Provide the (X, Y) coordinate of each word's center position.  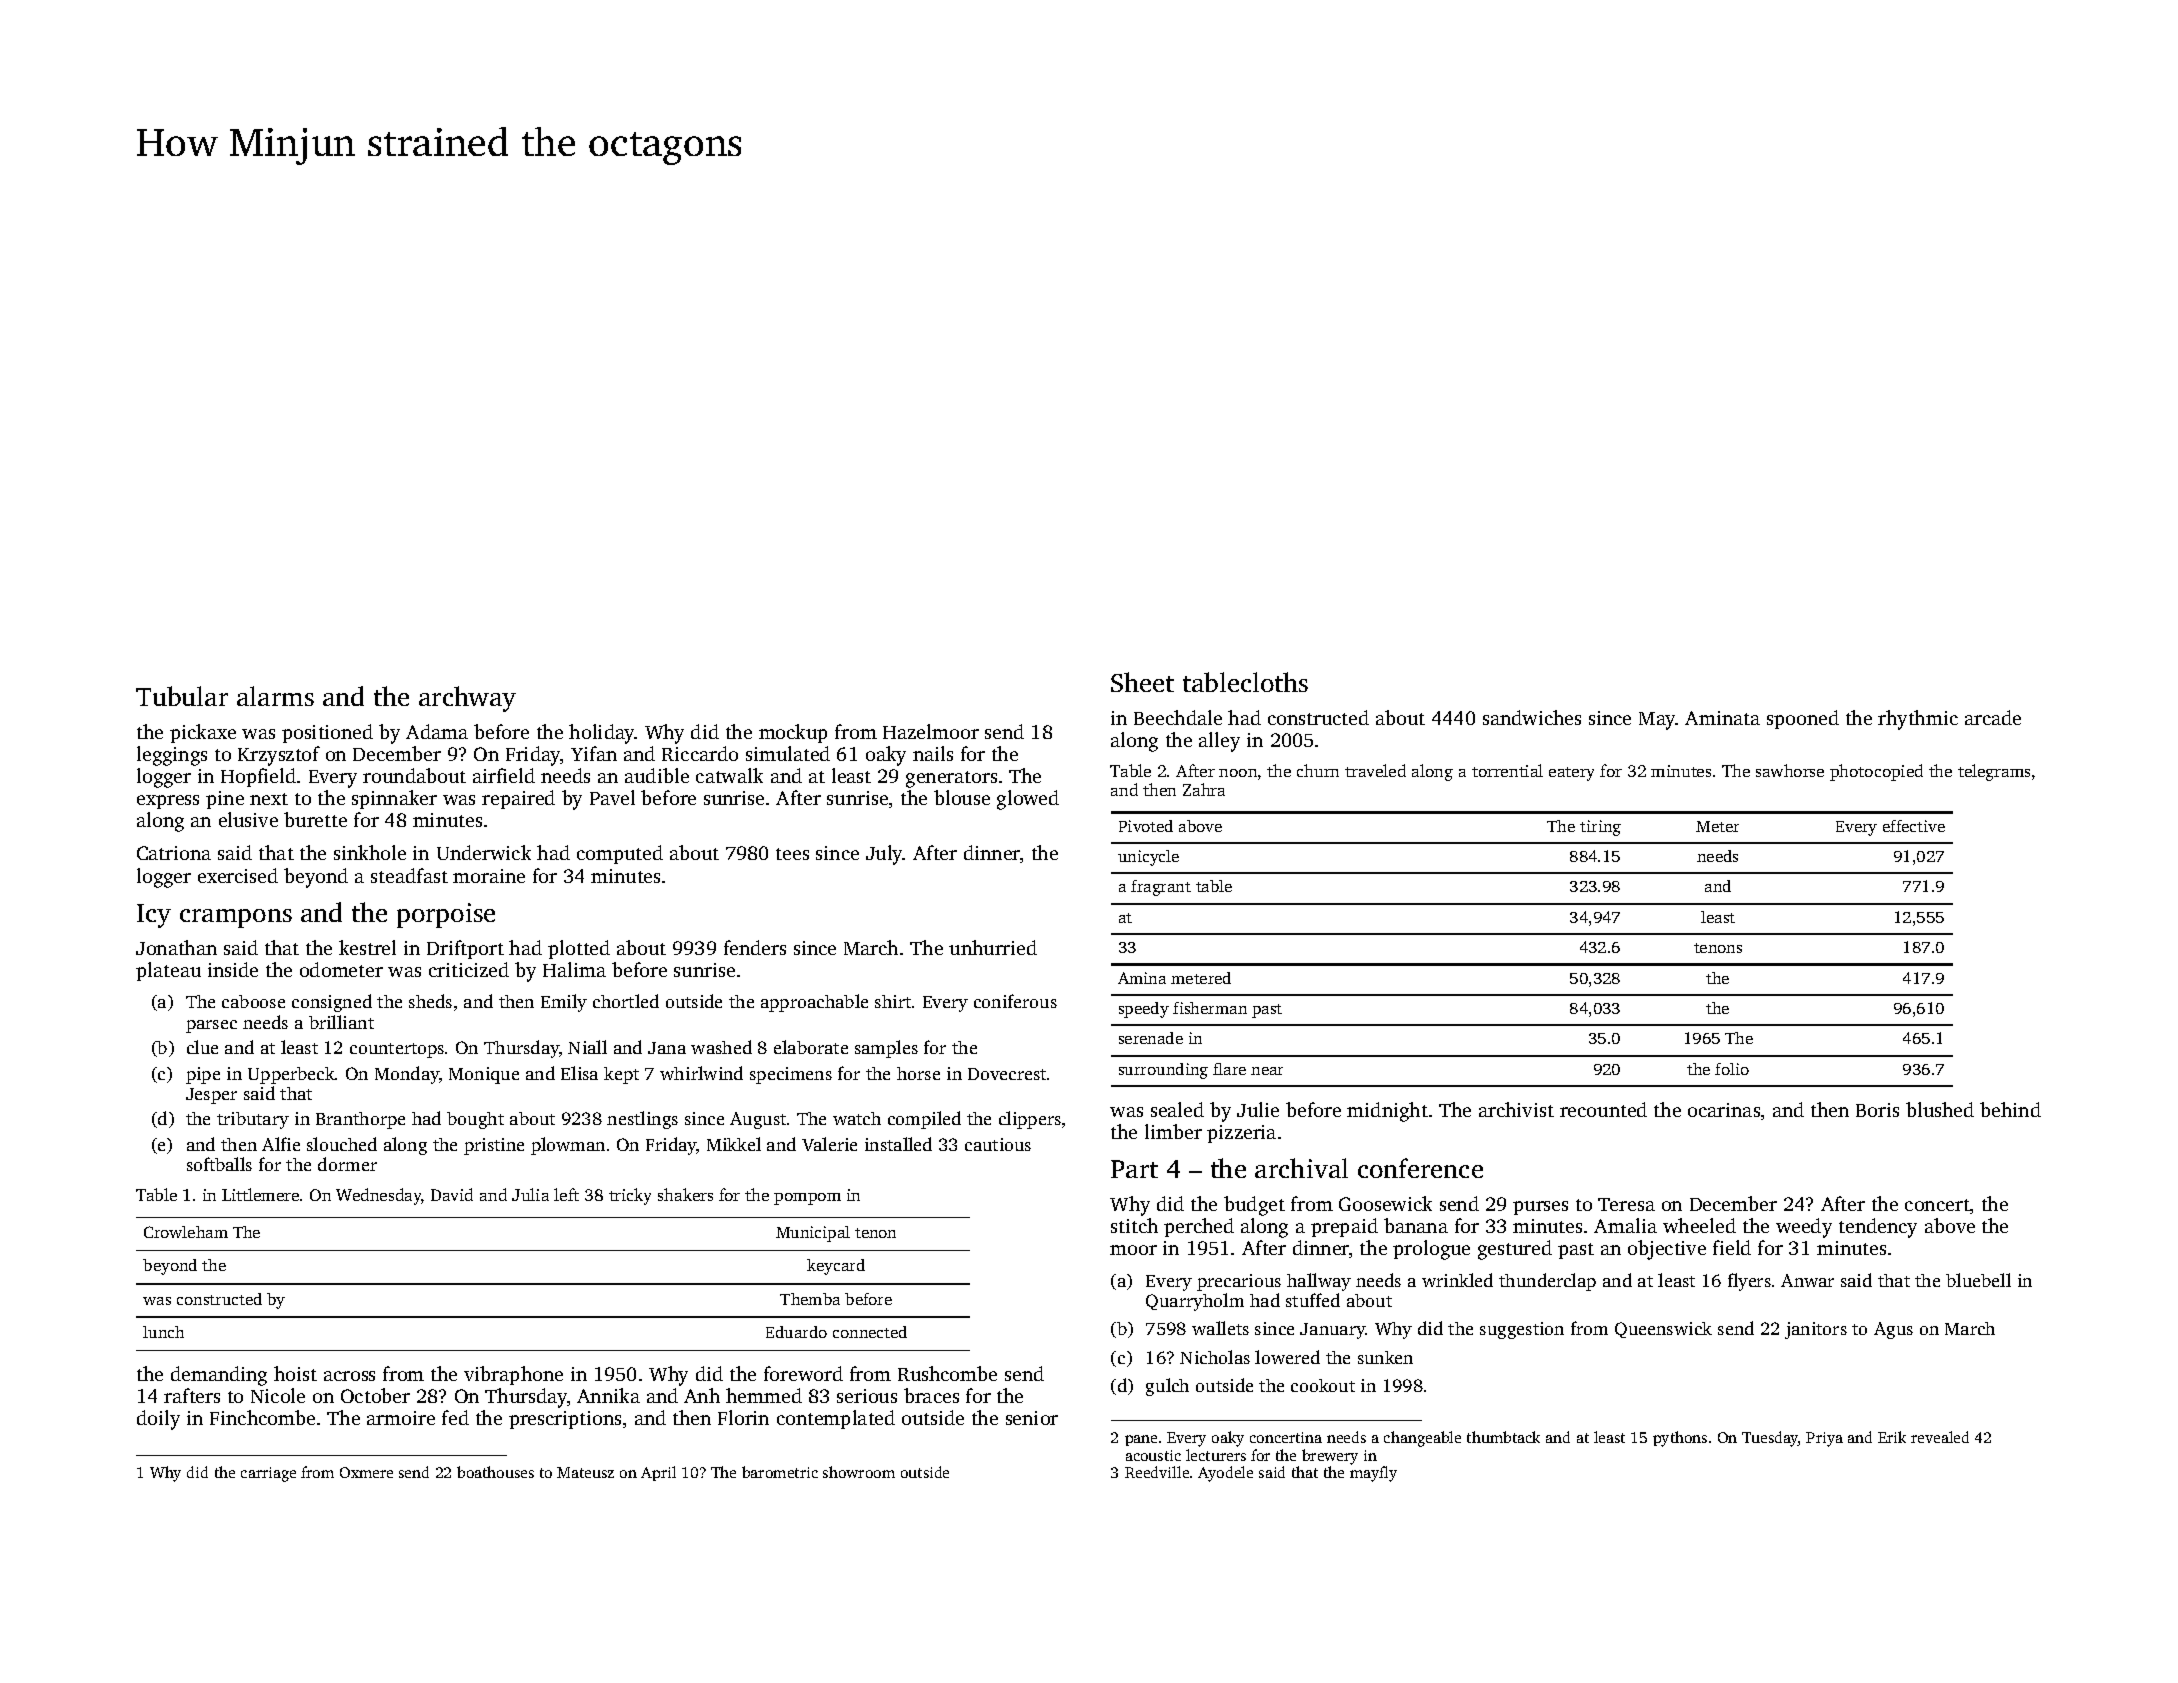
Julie (1258, 1109)
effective (1914, 826)
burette (315, 819)
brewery (1330, 1457)
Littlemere (260, 1194)
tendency (1878, 1228)
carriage (268, 1474)
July (884, 855)
